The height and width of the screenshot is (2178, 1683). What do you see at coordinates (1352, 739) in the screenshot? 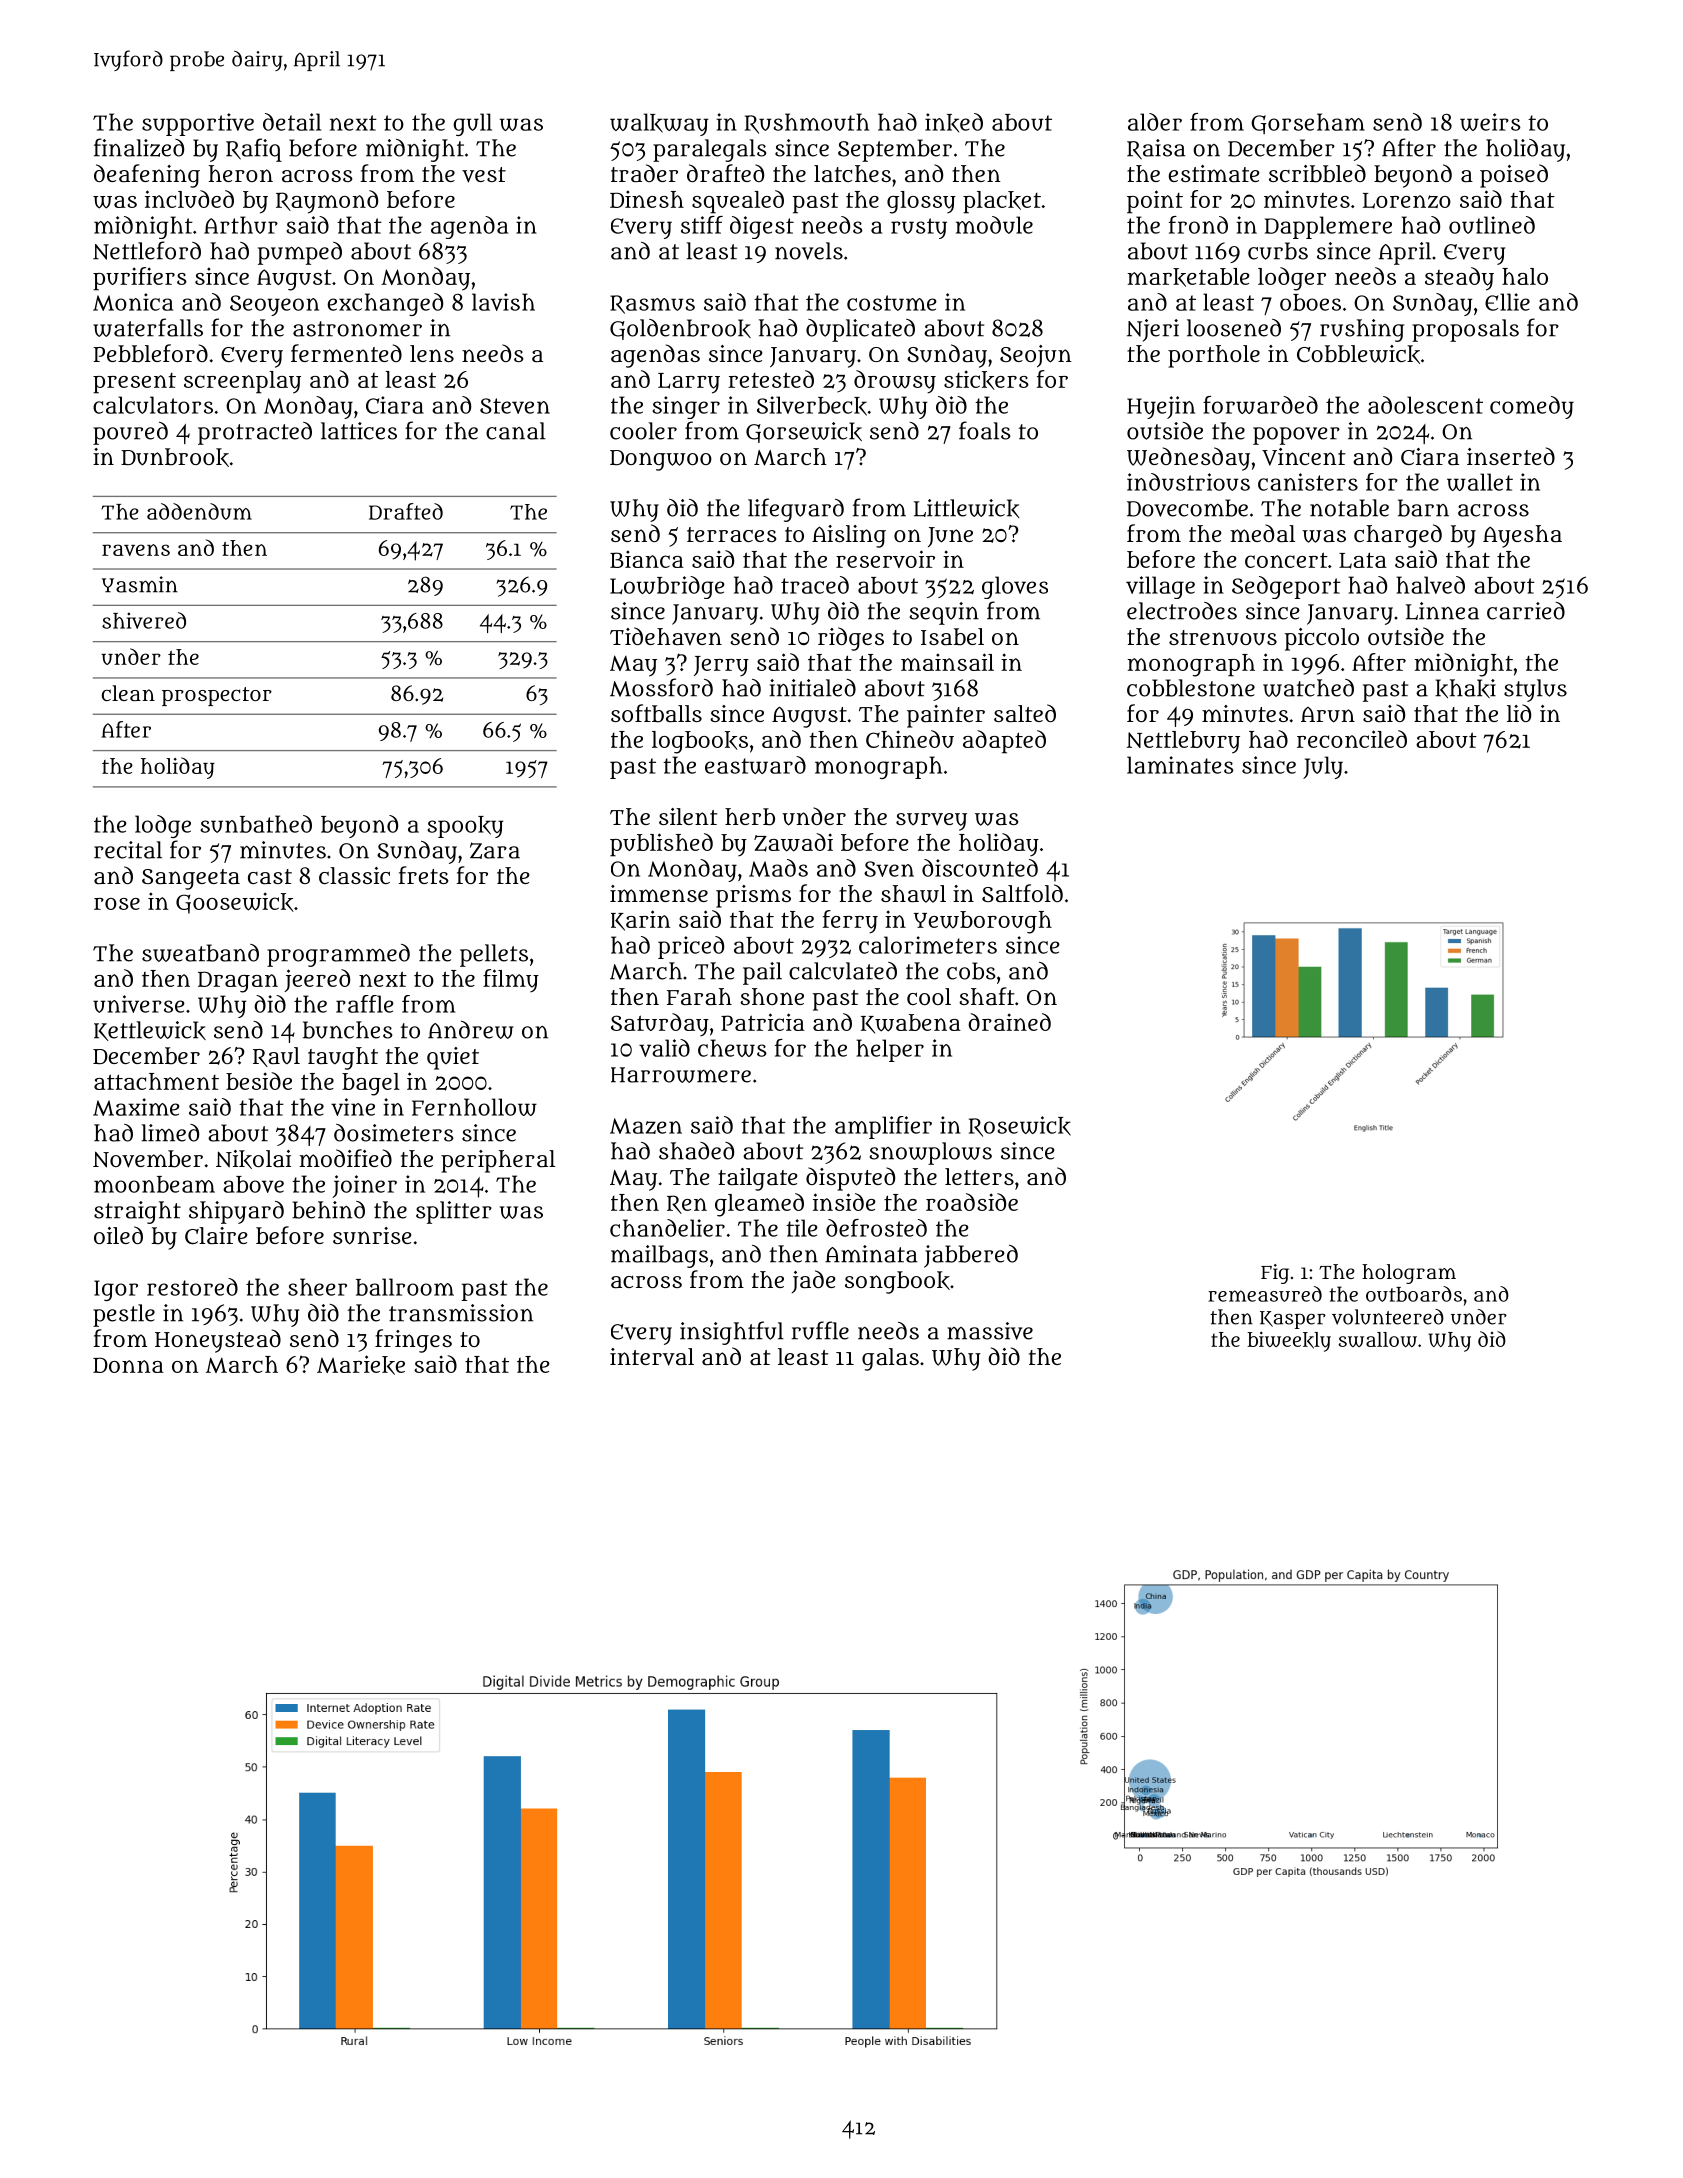
I see `reconciled` at bounding box center [1352, 739].
